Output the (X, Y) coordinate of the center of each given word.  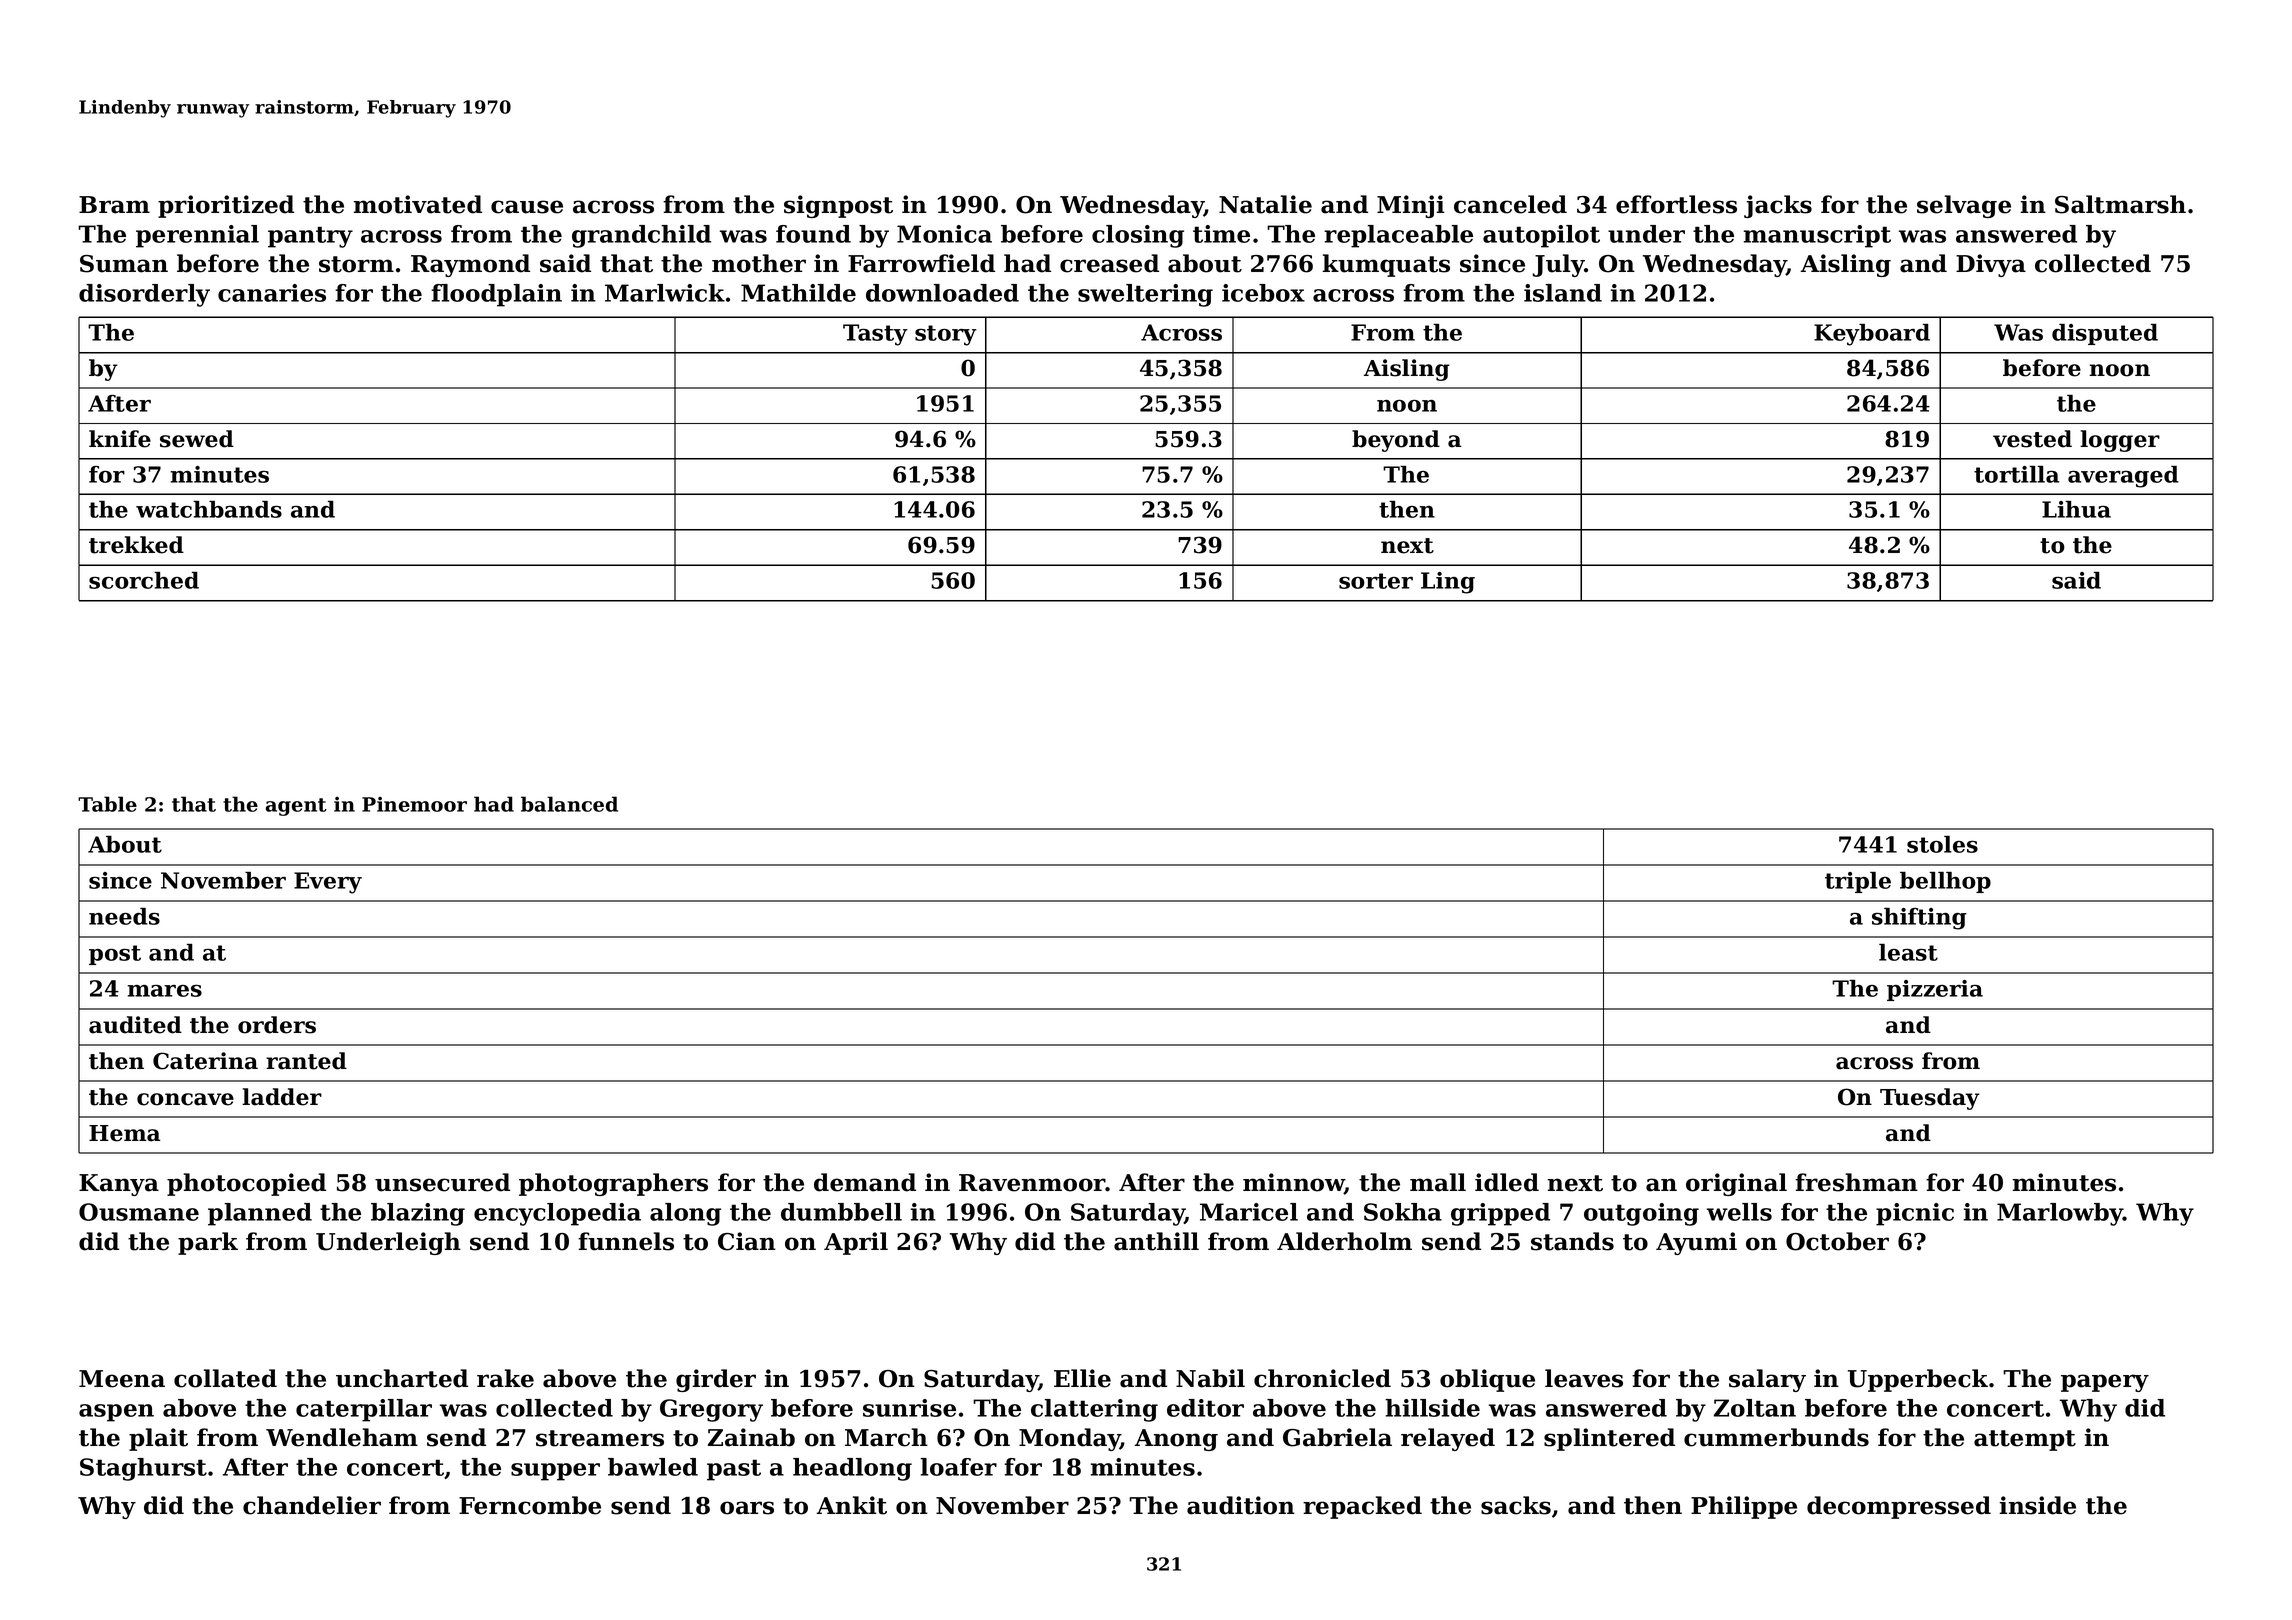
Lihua (2076, 509)
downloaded (942, 293)
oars (747, 1508)
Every (328, 883)
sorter (1376, 581)
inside (2038, 1505)
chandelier (312, 1505)
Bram (114, 205)
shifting (1919, 919)
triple (1858, 882)
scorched (144, 580)
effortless (1676, 204)
